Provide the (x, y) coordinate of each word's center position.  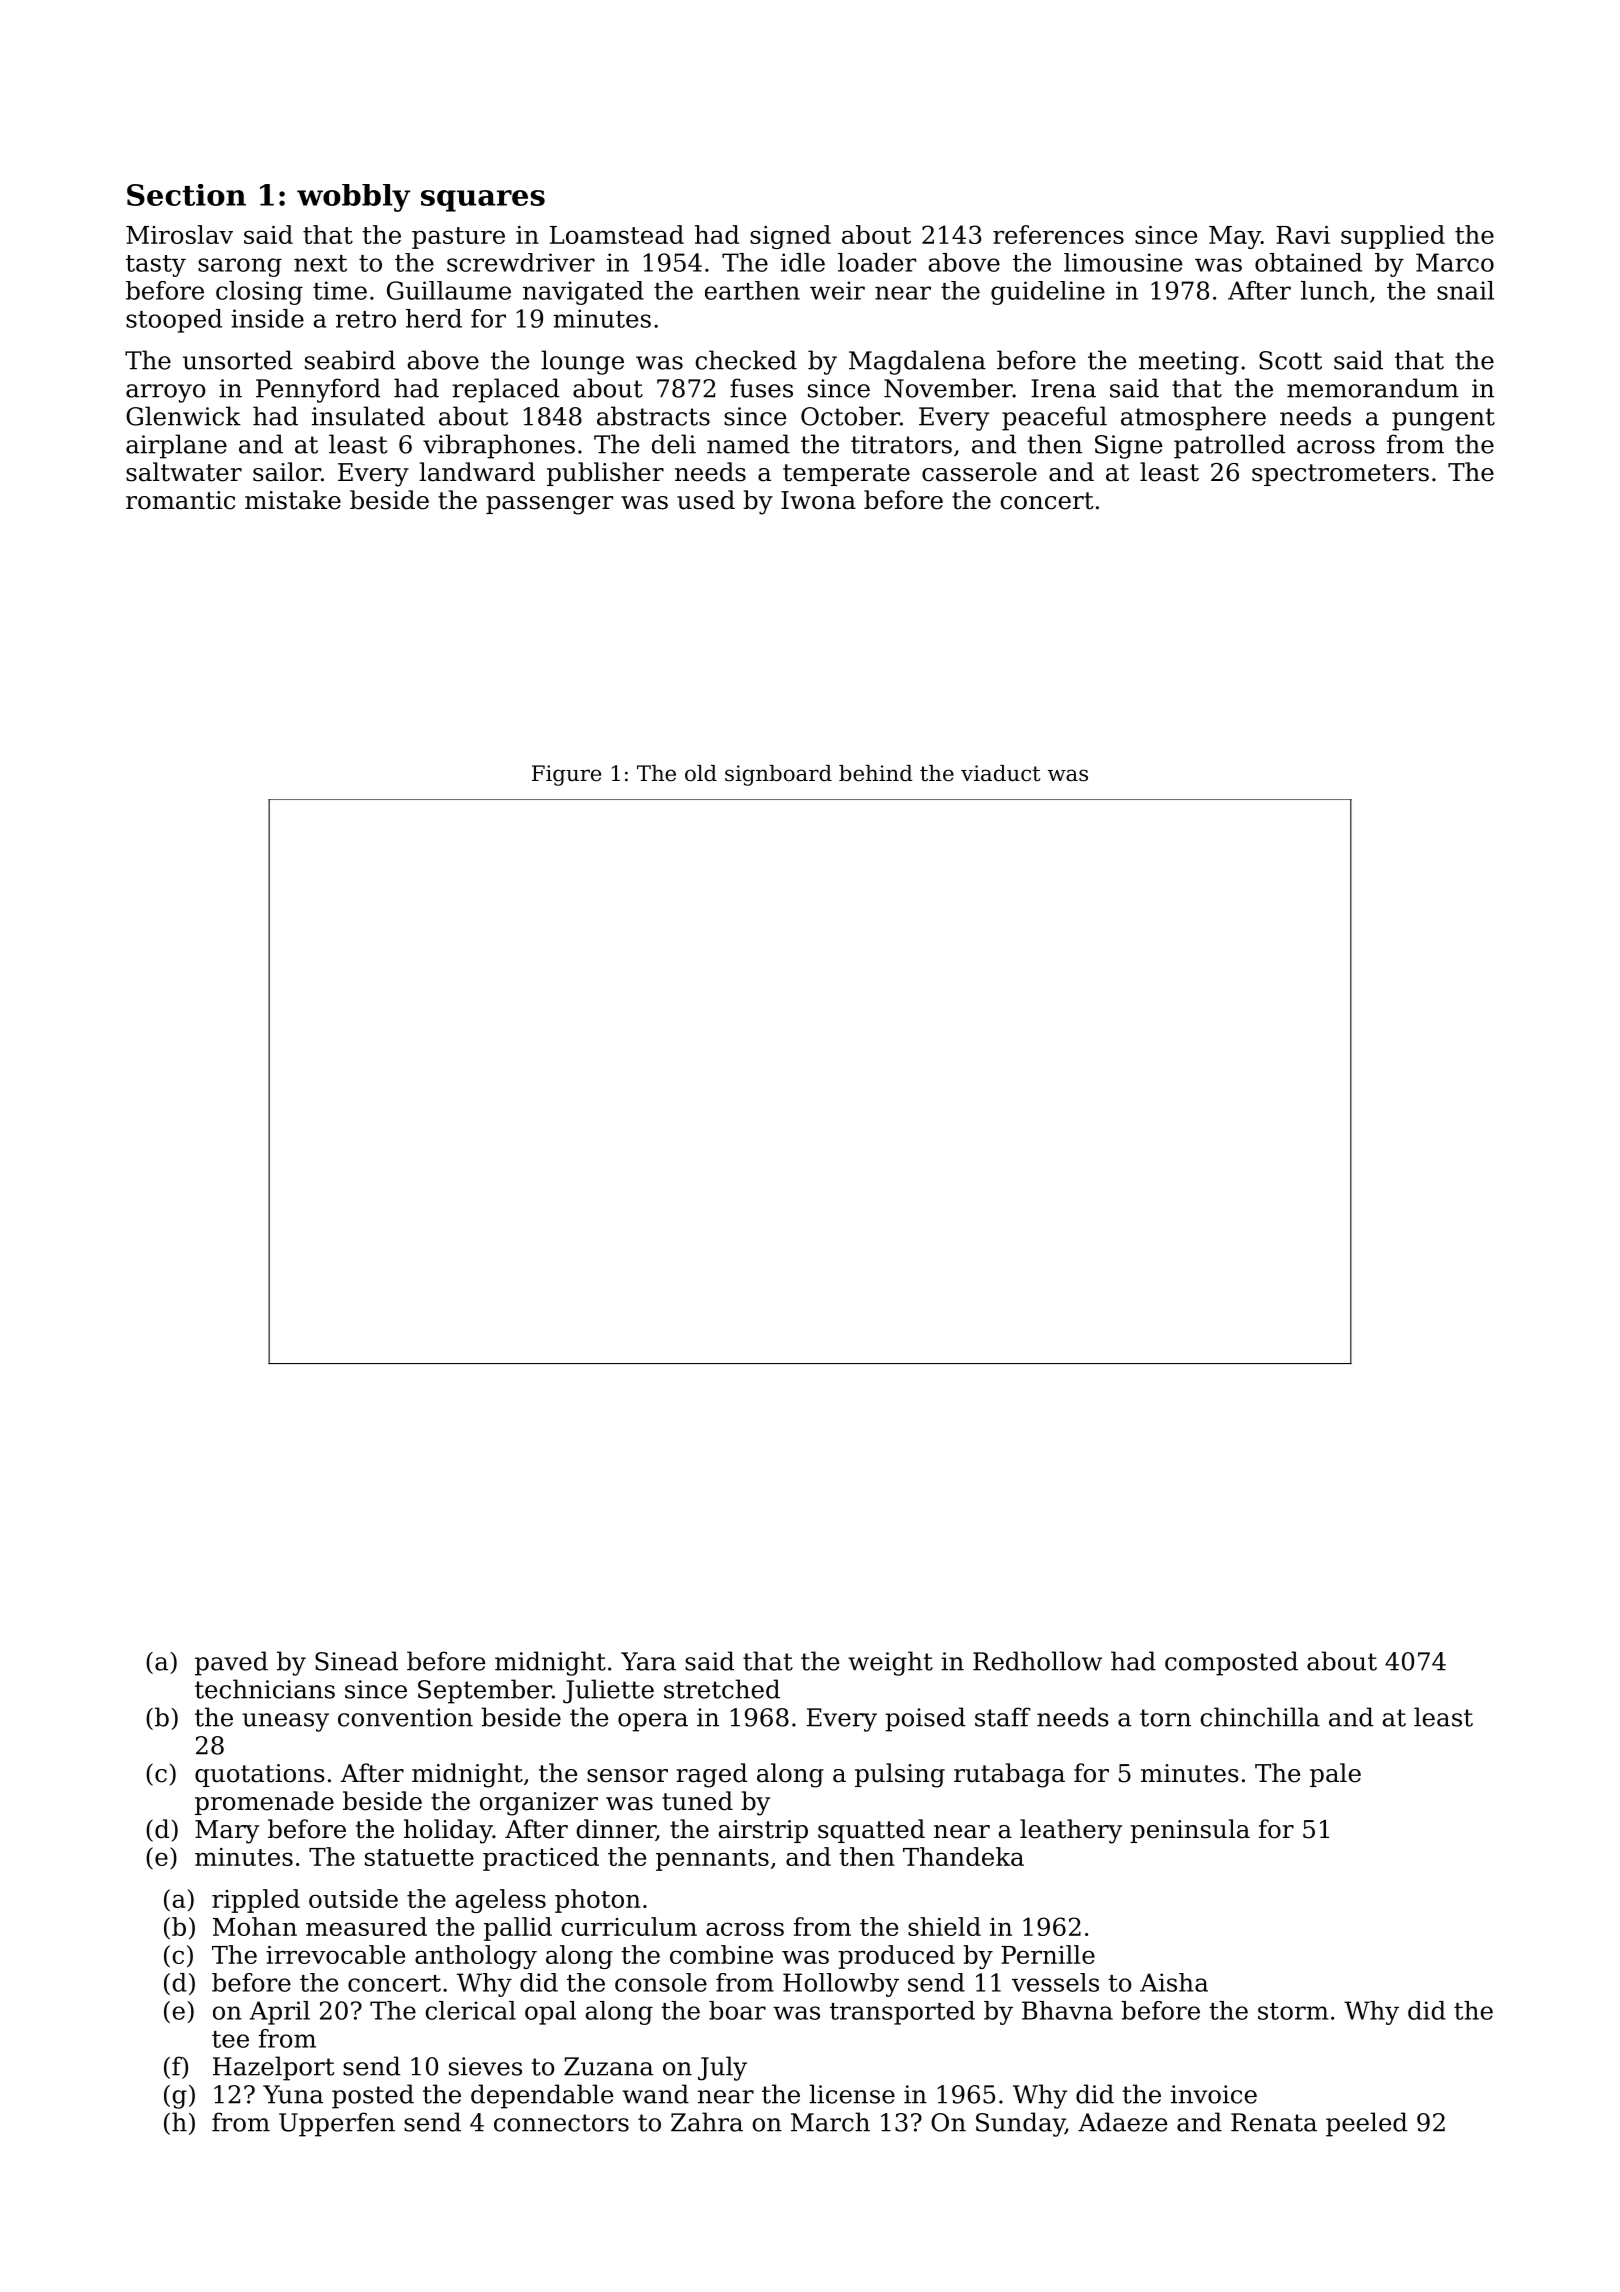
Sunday (1020, 2124)
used (706, 500)
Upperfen (337, 2124)
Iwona (818, 500)
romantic (180, 500)
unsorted (237, 360)
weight (890, 1663)
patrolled (1229, 446)
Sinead (356, 1661)
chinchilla (1260, 1717)
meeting (1189, 363)
